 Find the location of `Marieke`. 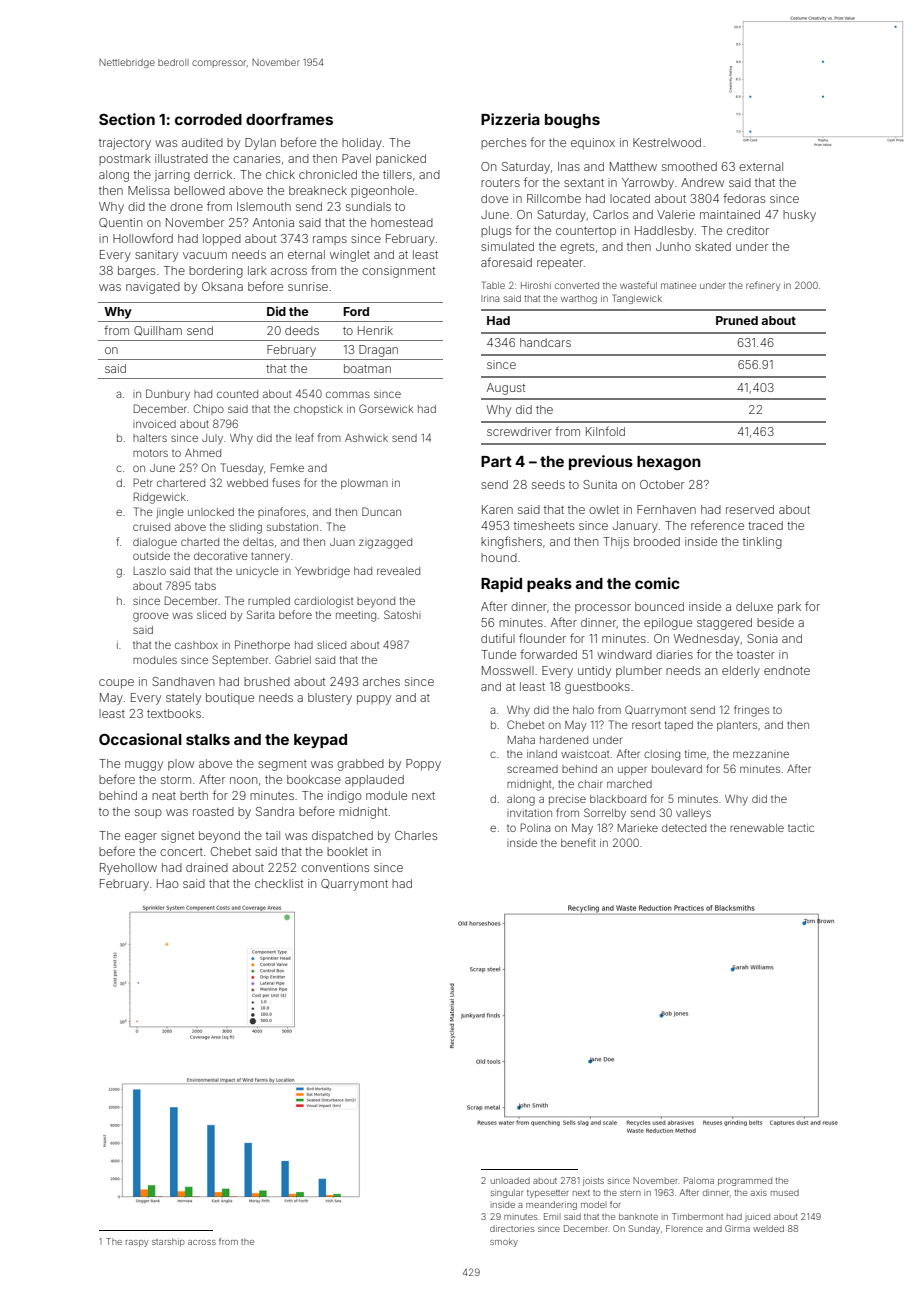

Marieke is located at coordinates (638, 828).
